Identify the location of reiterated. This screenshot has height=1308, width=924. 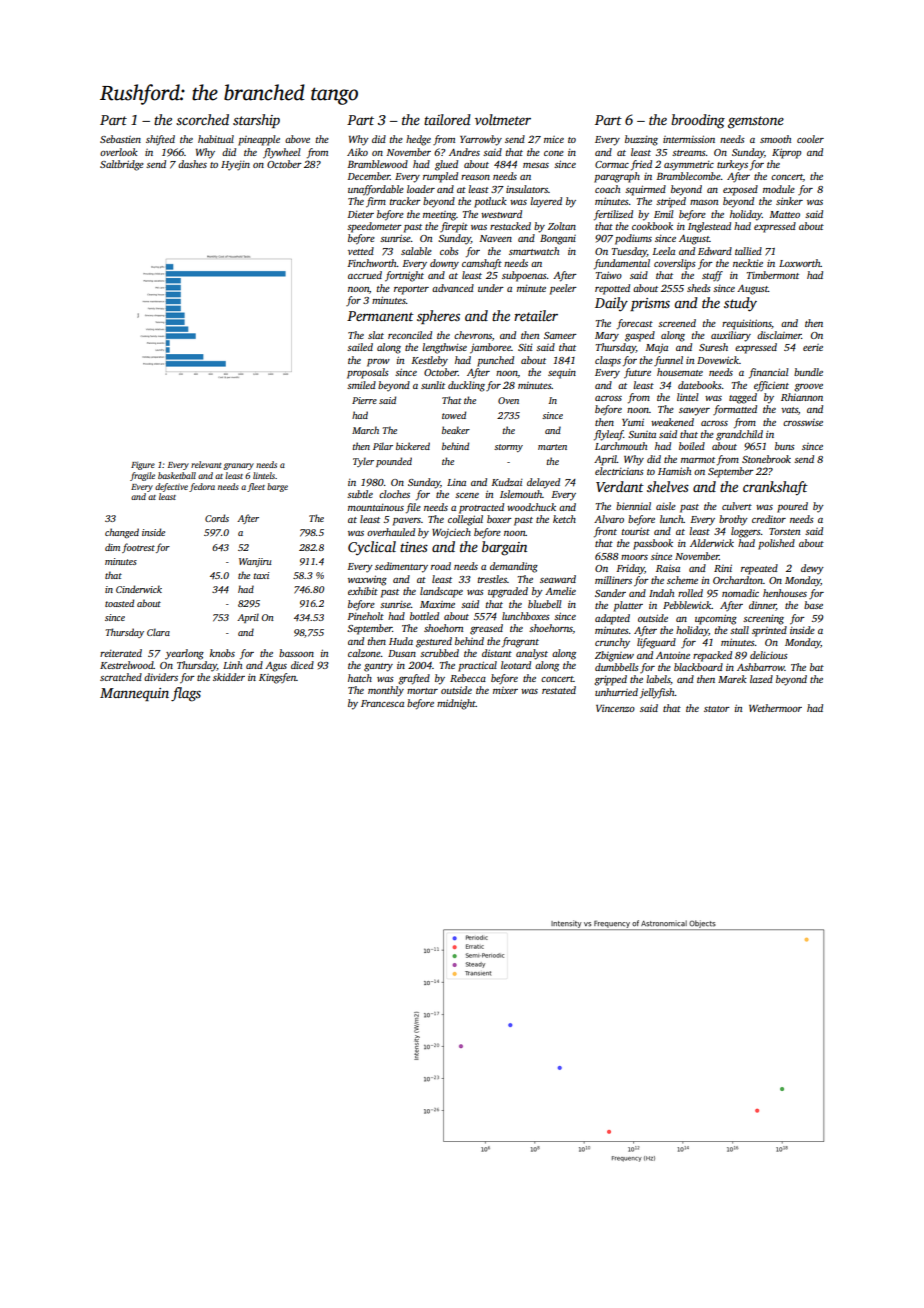
(121, 653).
